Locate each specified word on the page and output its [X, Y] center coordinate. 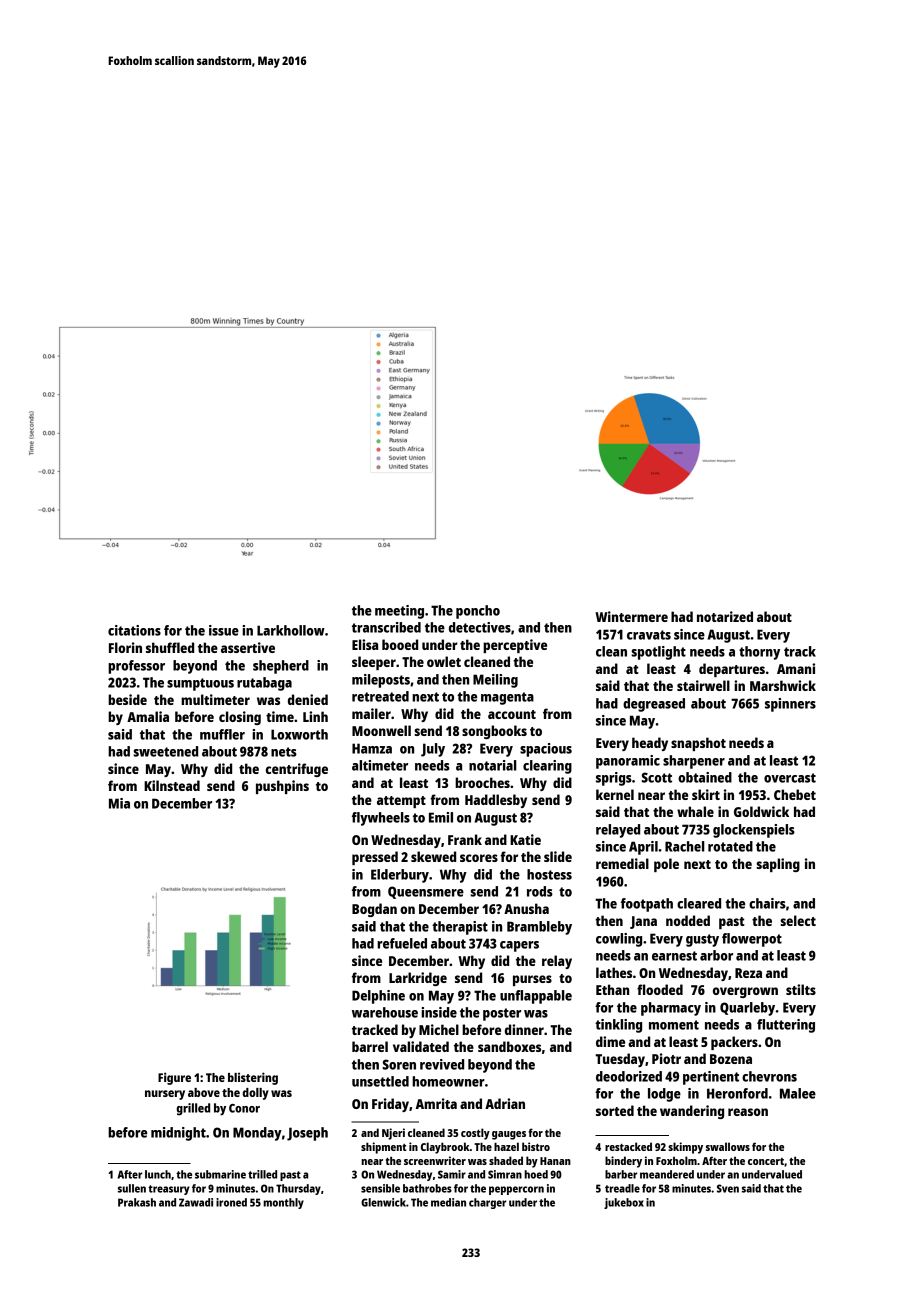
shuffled [170, 647]
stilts [801, 989]
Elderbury [400, 876]
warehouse [385, 1012]
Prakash [137, 1202]
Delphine [378, 997]
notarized [725, 616]
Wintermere [631, 616]
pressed [375, 858]
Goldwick [761, 811]
